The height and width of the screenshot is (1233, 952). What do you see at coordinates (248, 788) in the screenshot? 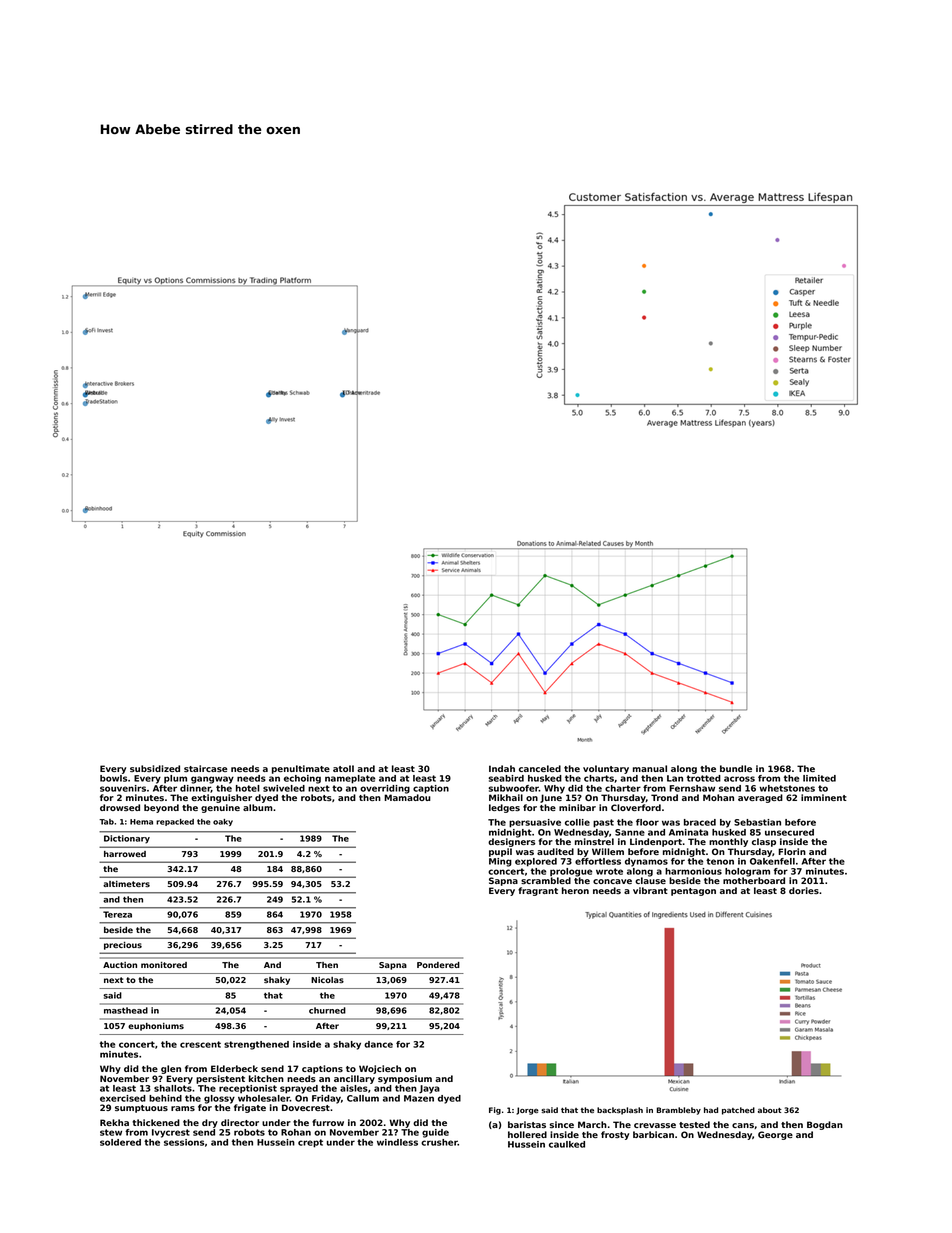
I see `hotel` at bounding box center [248, 788].
